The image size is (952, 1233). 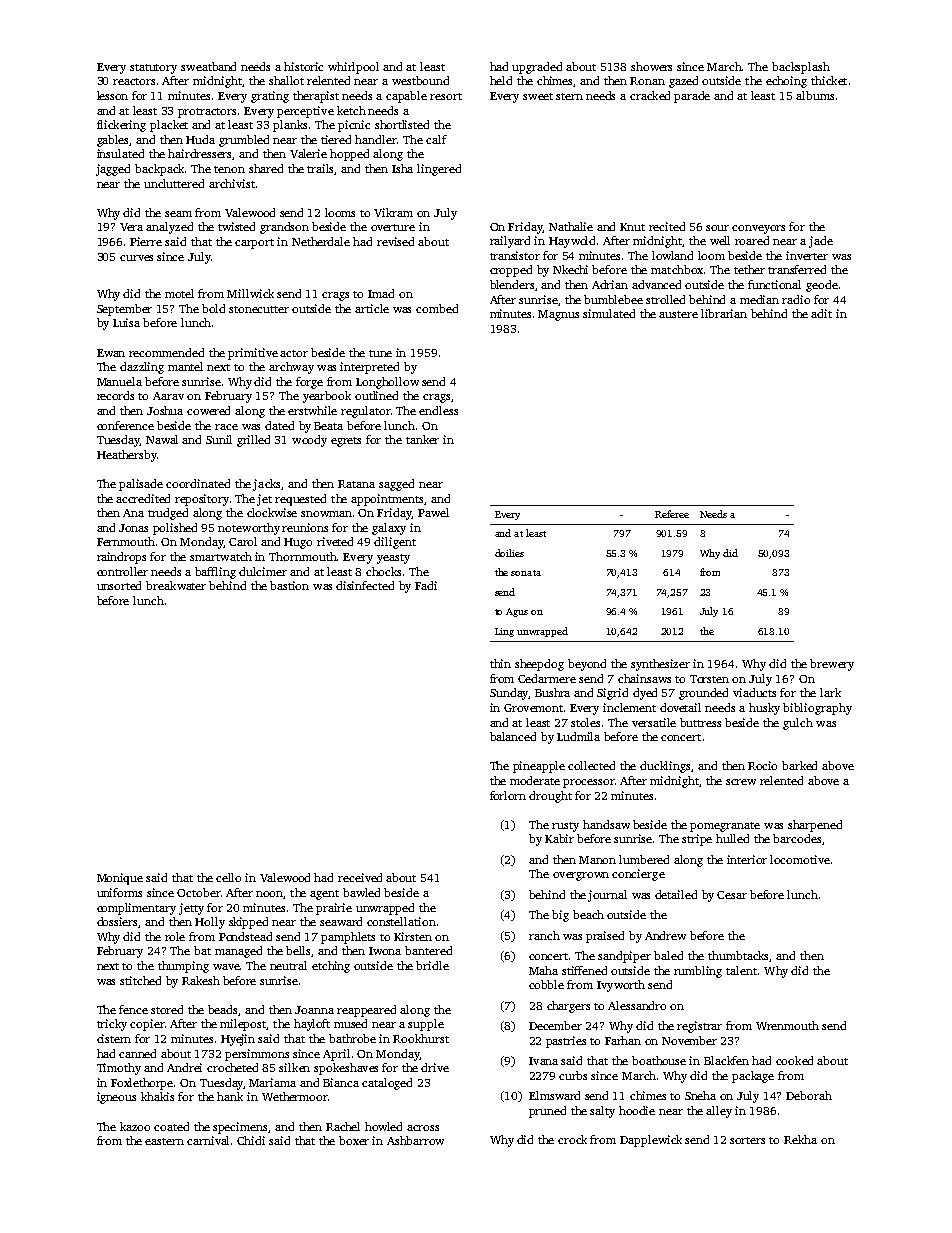 What do you see at coordinates (153, 69) in the page?
I see `statutory` at bounding box center [153, 69].
